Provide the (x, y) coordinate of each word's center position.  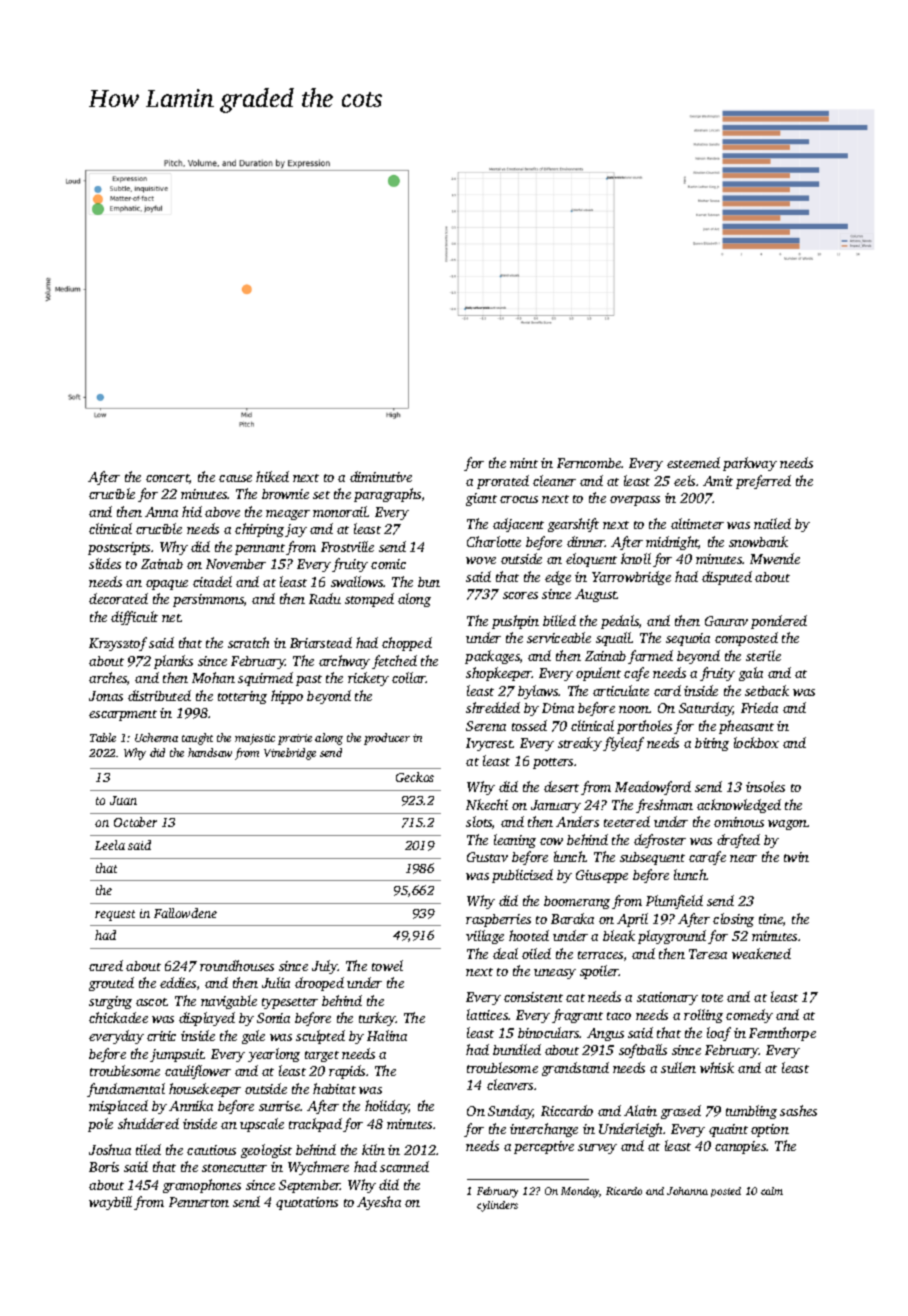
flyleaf (623, 744)
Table (103, 737)
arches (108, 677)
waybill (110, 1203)
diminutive (381, 476)
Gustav (487, 857)
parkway (750, 464)
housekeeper (205, 1090)
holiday (387, 1107)
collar (409, 677)
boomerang (577, 902)
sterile (763, 655)
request (115, 915)
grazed (681, 1112)
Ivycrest (489, 744)
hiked (272, 476)
